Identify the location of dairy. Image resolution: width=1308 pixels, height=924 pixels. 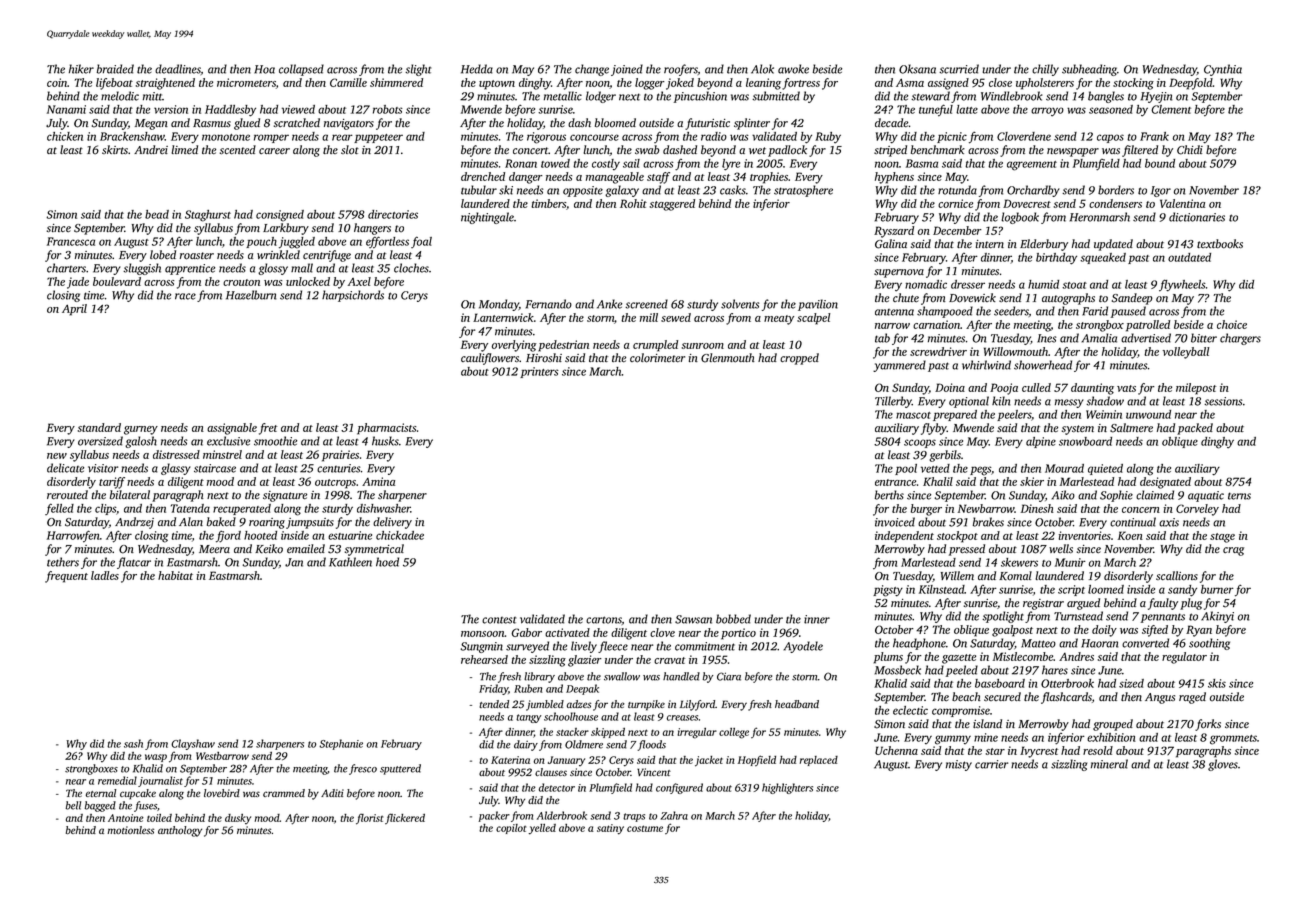
(526, 745).
